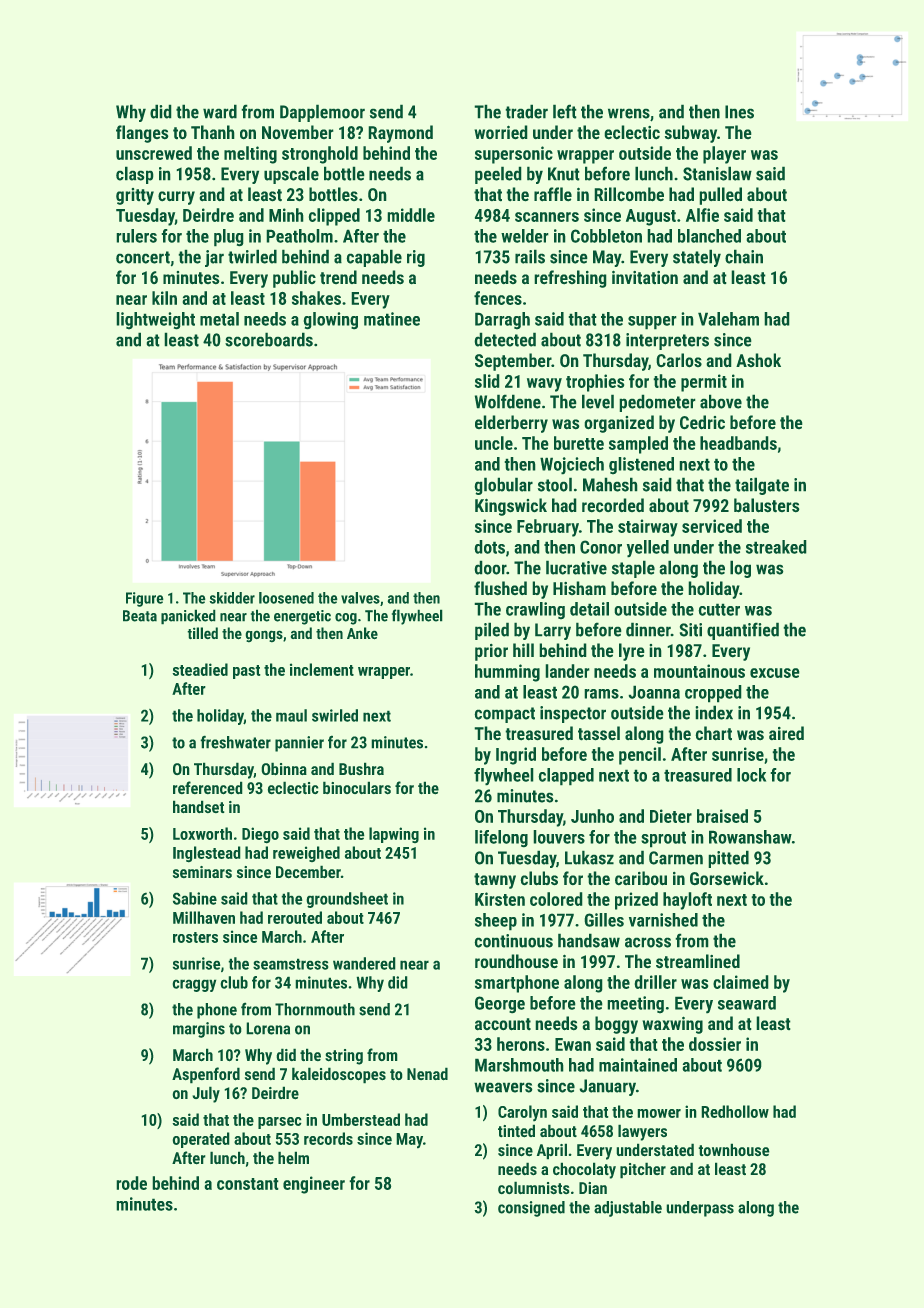  I want to click on boggy, so click(616, 1025).
